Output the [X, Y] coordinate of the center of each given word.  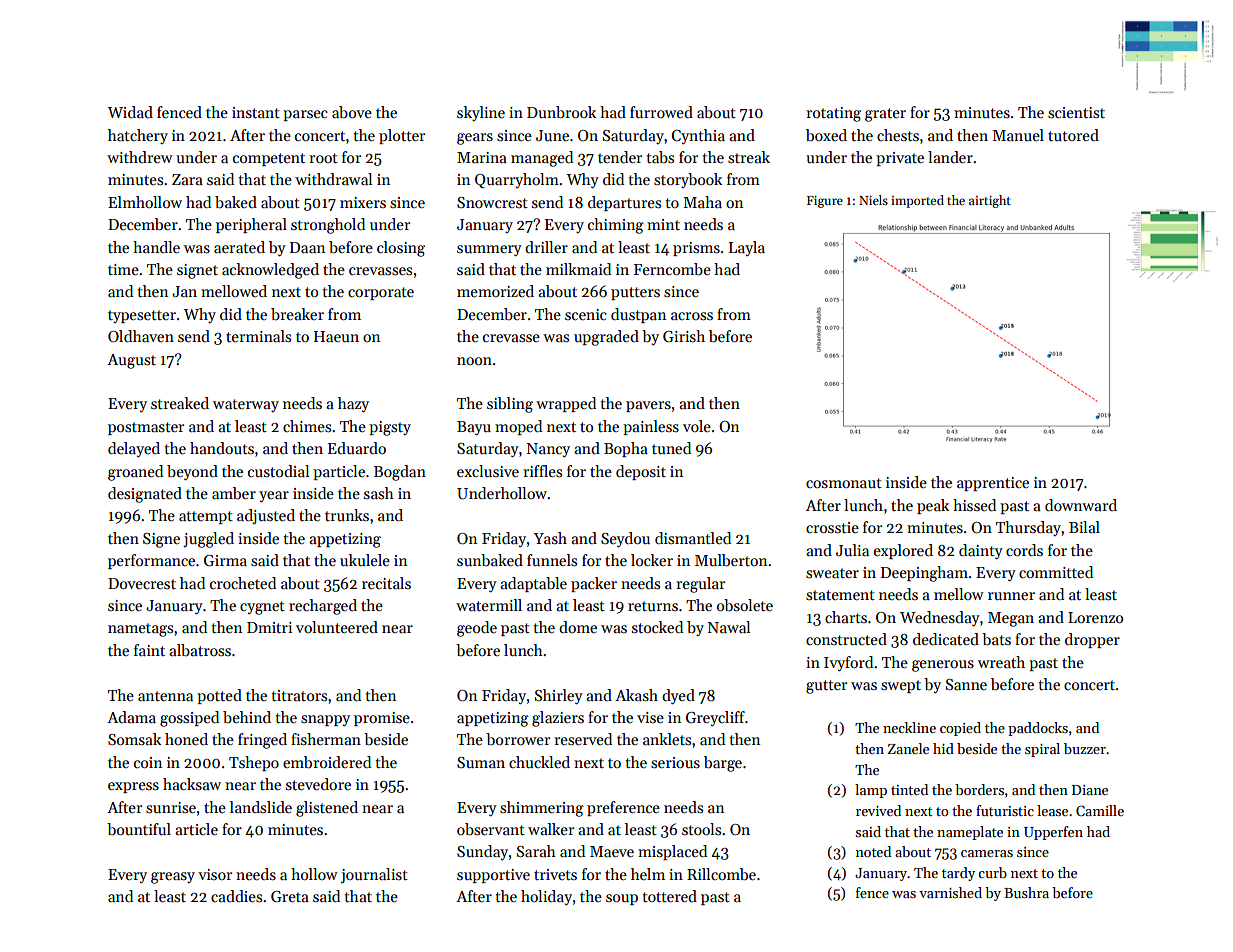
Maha [703, 202]
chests [898, 135]
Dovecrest [142, 583]
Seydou [625, 539]
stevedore [318, 784]
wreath [1001, 662]
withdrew [140, 157]
